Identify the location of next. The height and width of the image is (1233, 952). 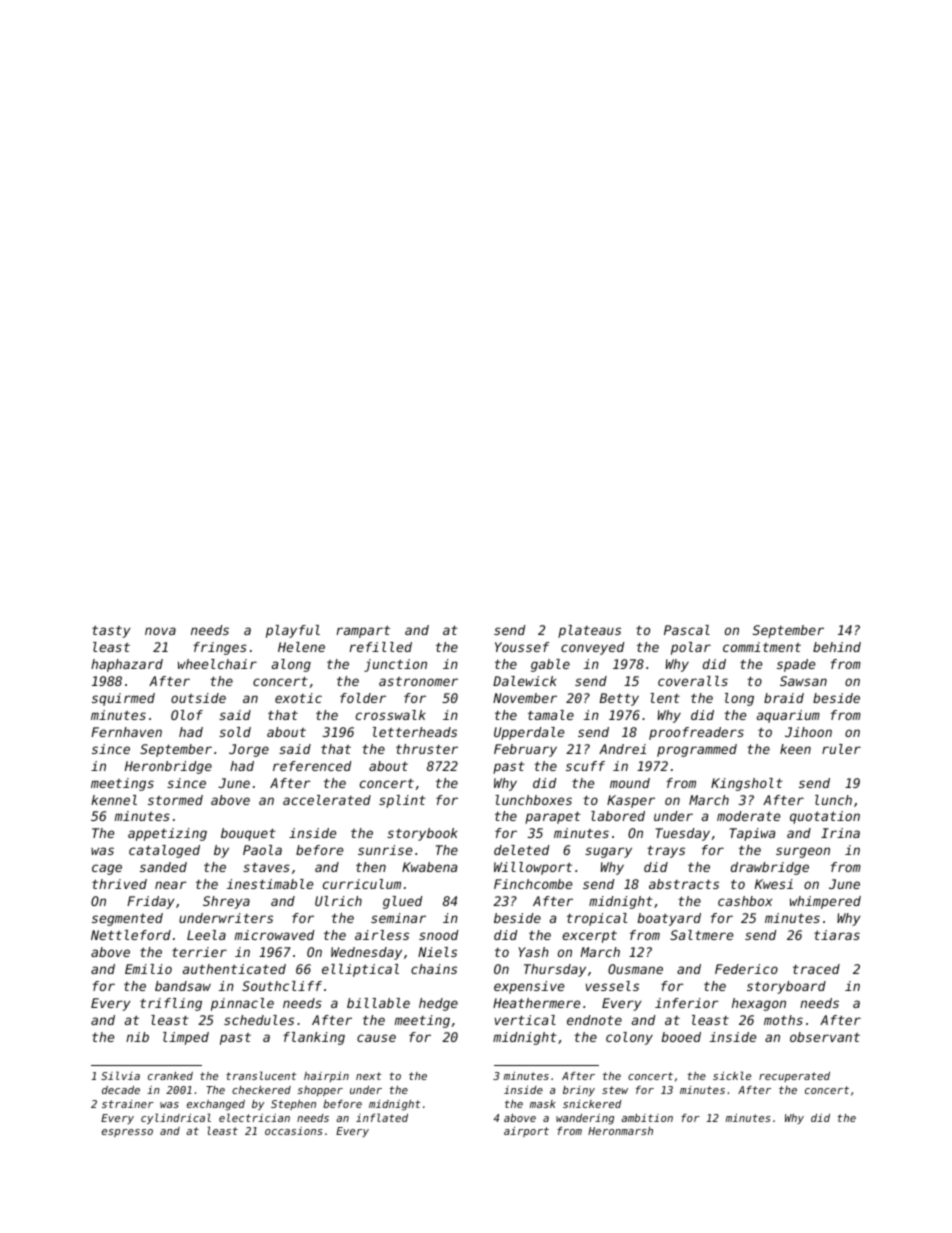
(369, 1076).
